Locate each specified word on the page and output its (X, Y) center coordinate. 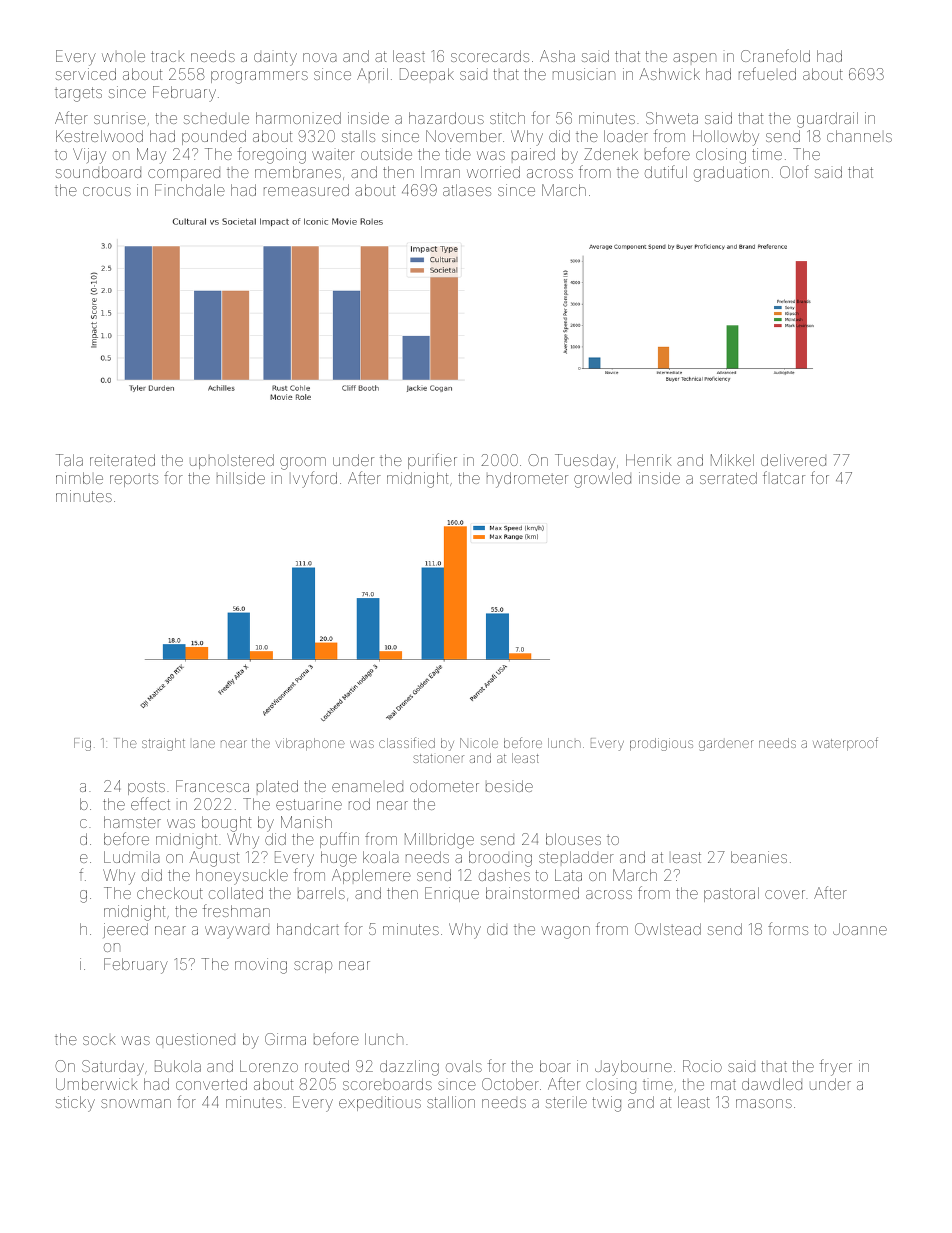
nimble (79, 478)
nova (320, 57)
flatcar (784, 477)
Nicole (479, 743)
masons (764, 1103)
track (168, 56)
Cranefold (775, 55)
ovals (464, 1066)
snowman (136, 1103)
